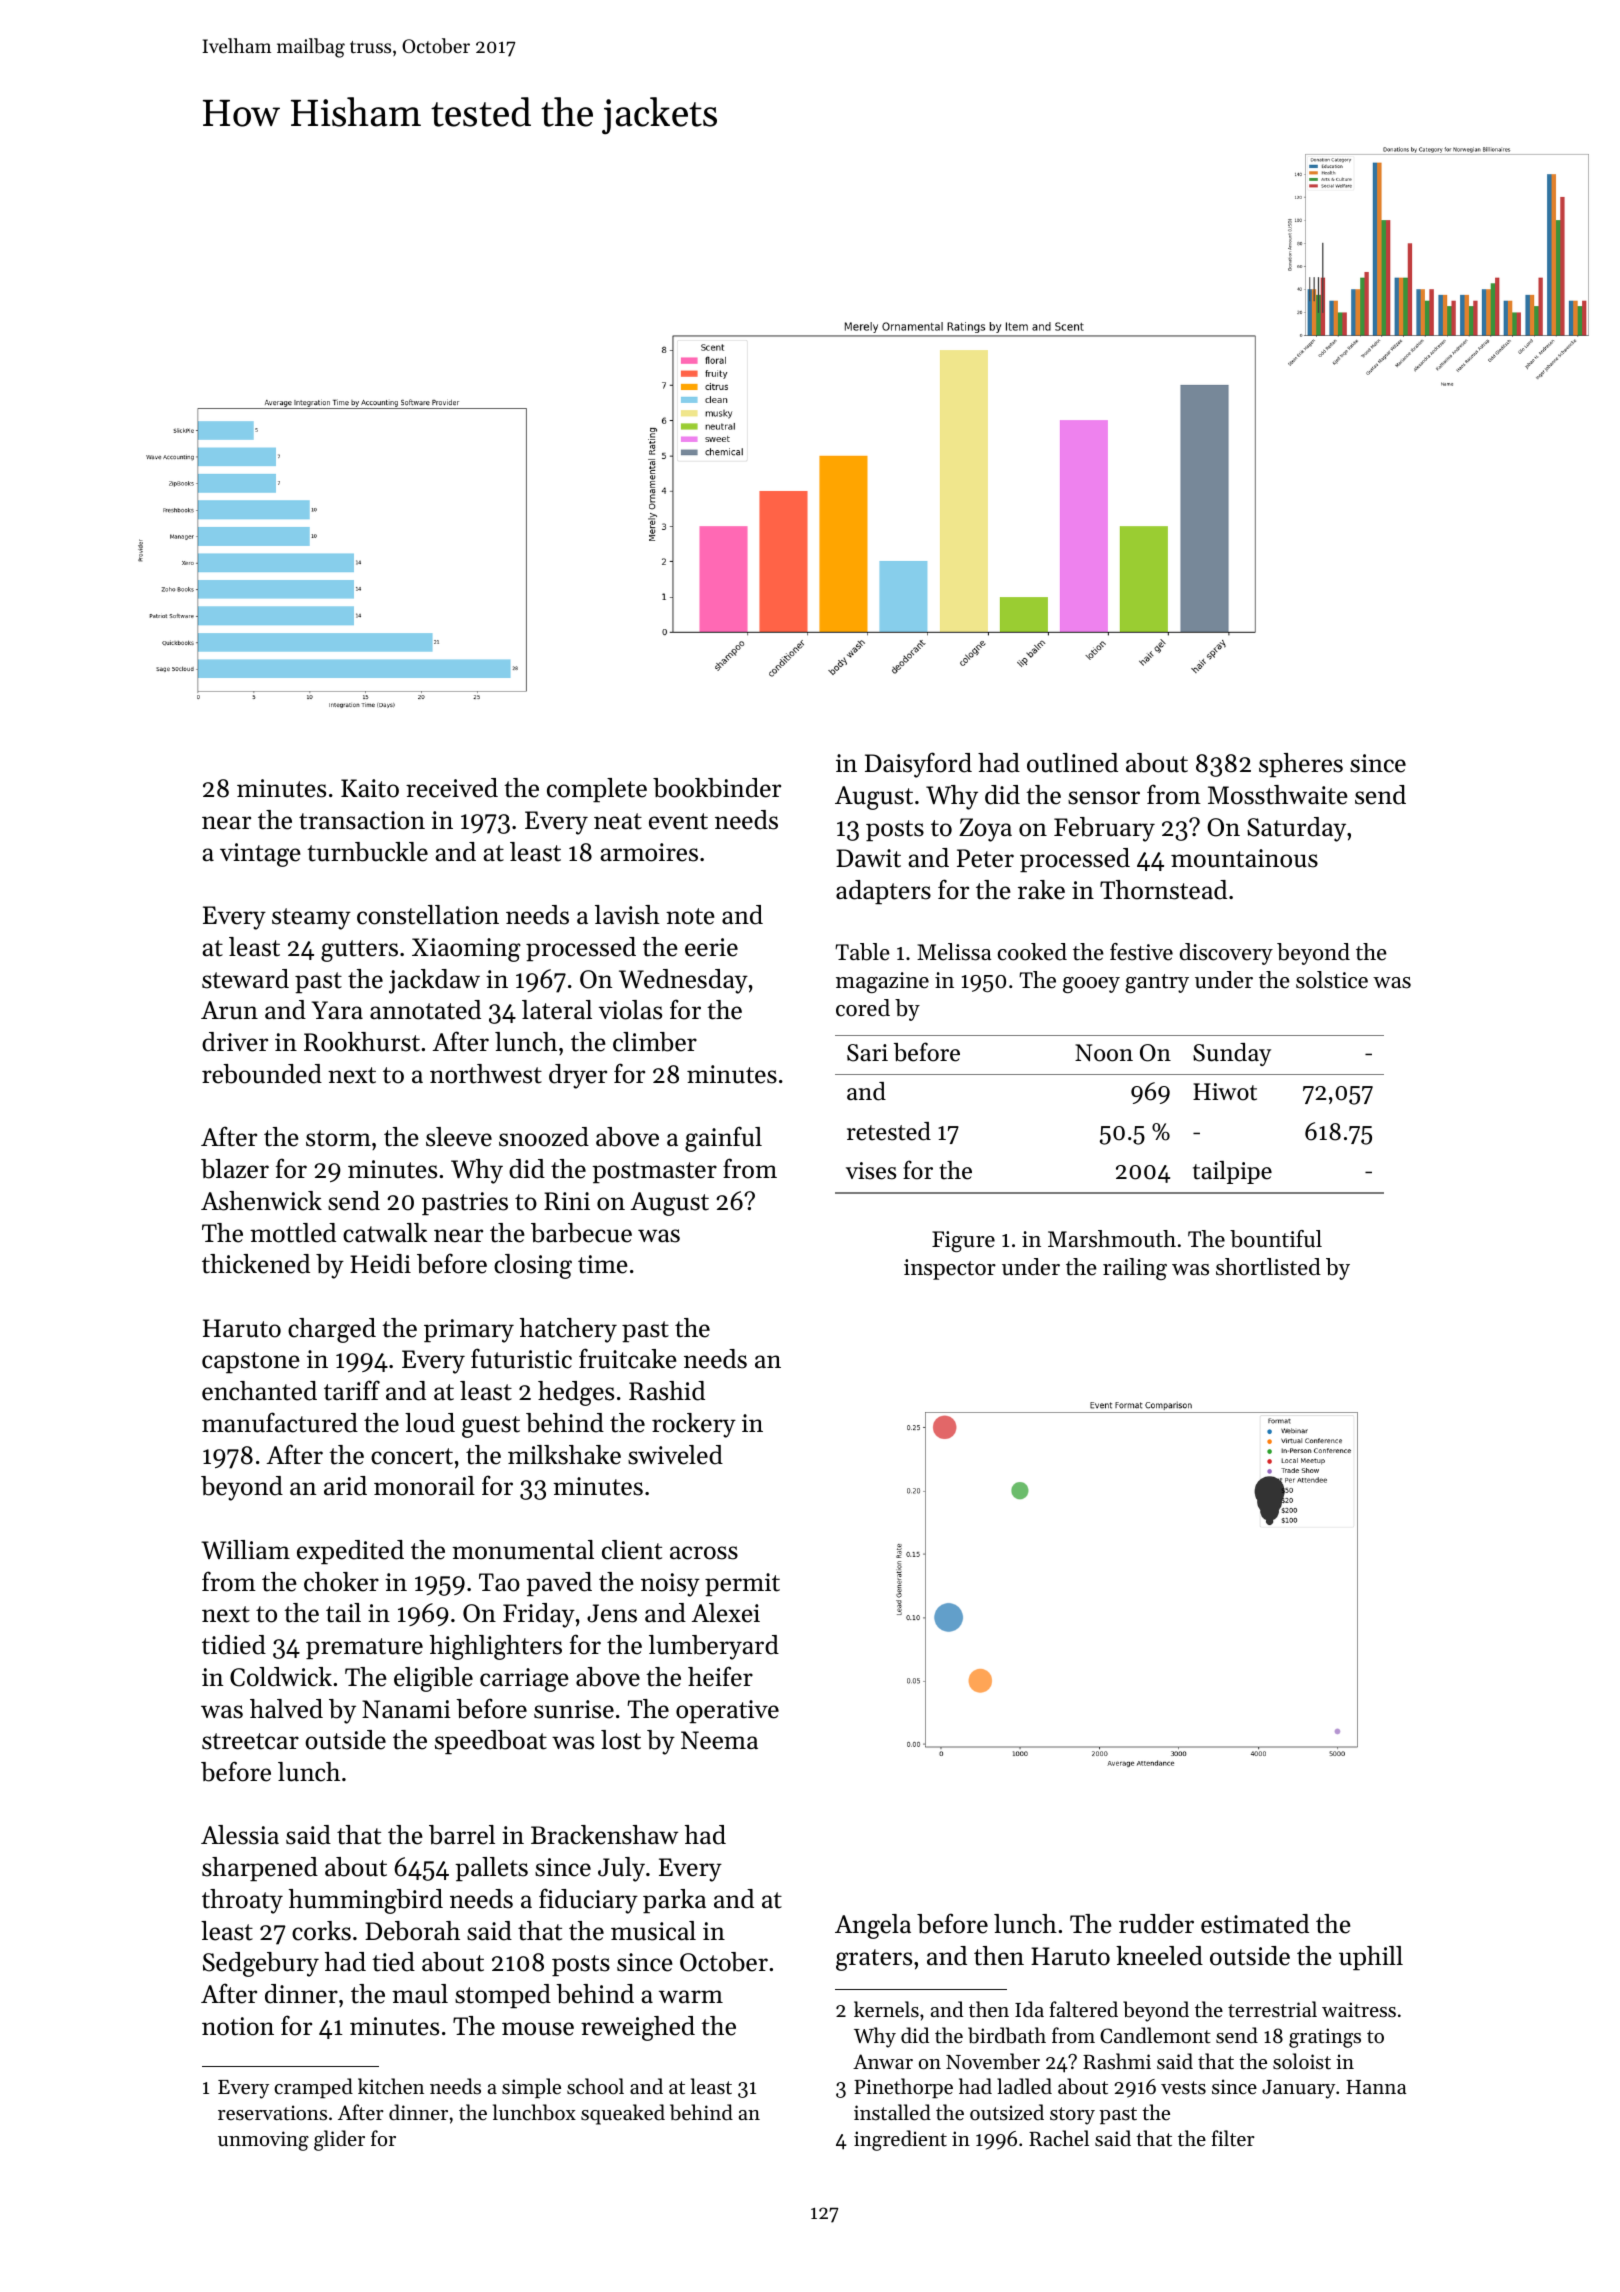 This page has width=1620, height=2292. Describe the element at coordinates (726, 1613) in the page. I see `Alexei` at that location.
